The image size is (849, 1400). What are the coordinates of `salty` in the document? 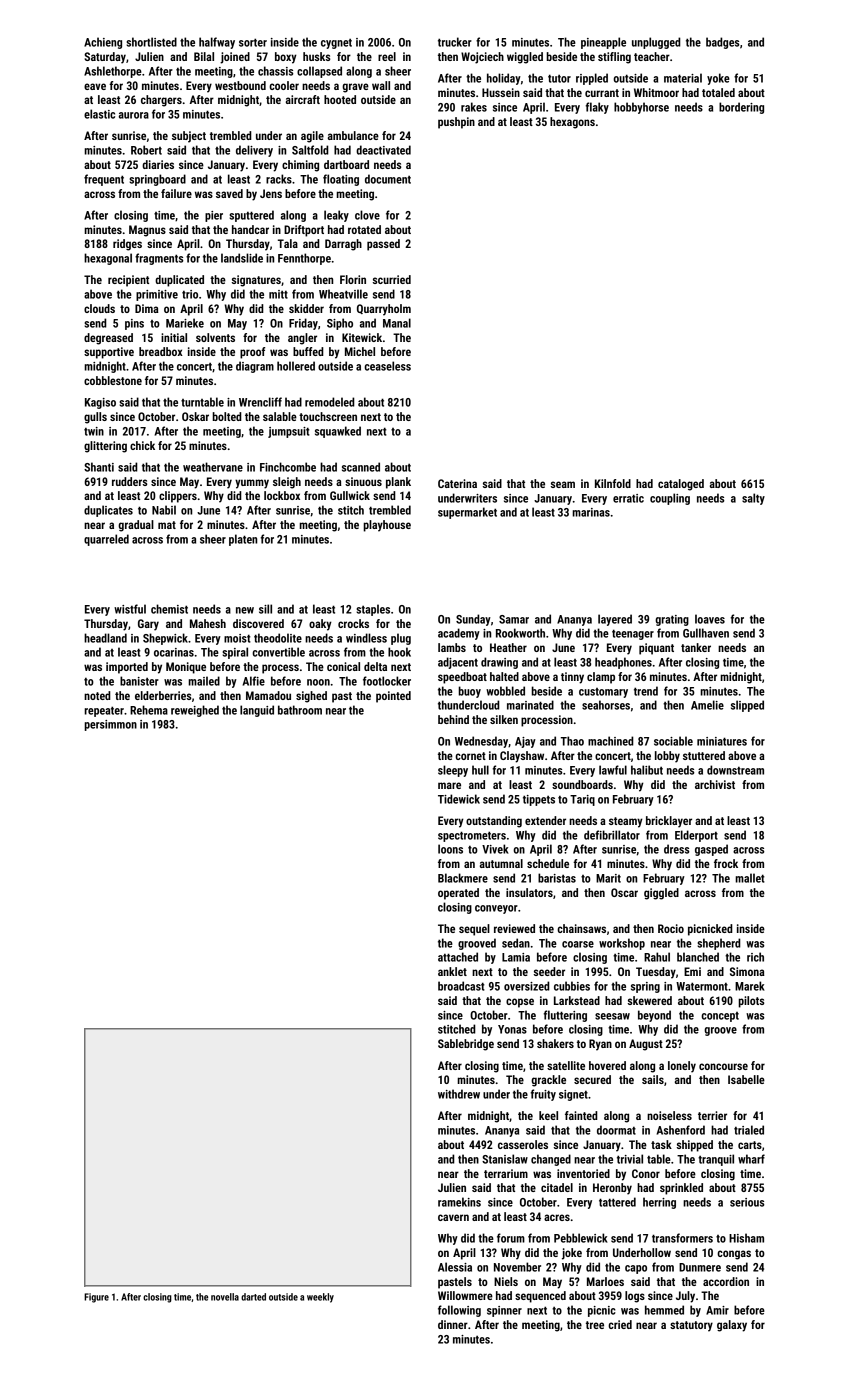 It's located at (753, 499).
